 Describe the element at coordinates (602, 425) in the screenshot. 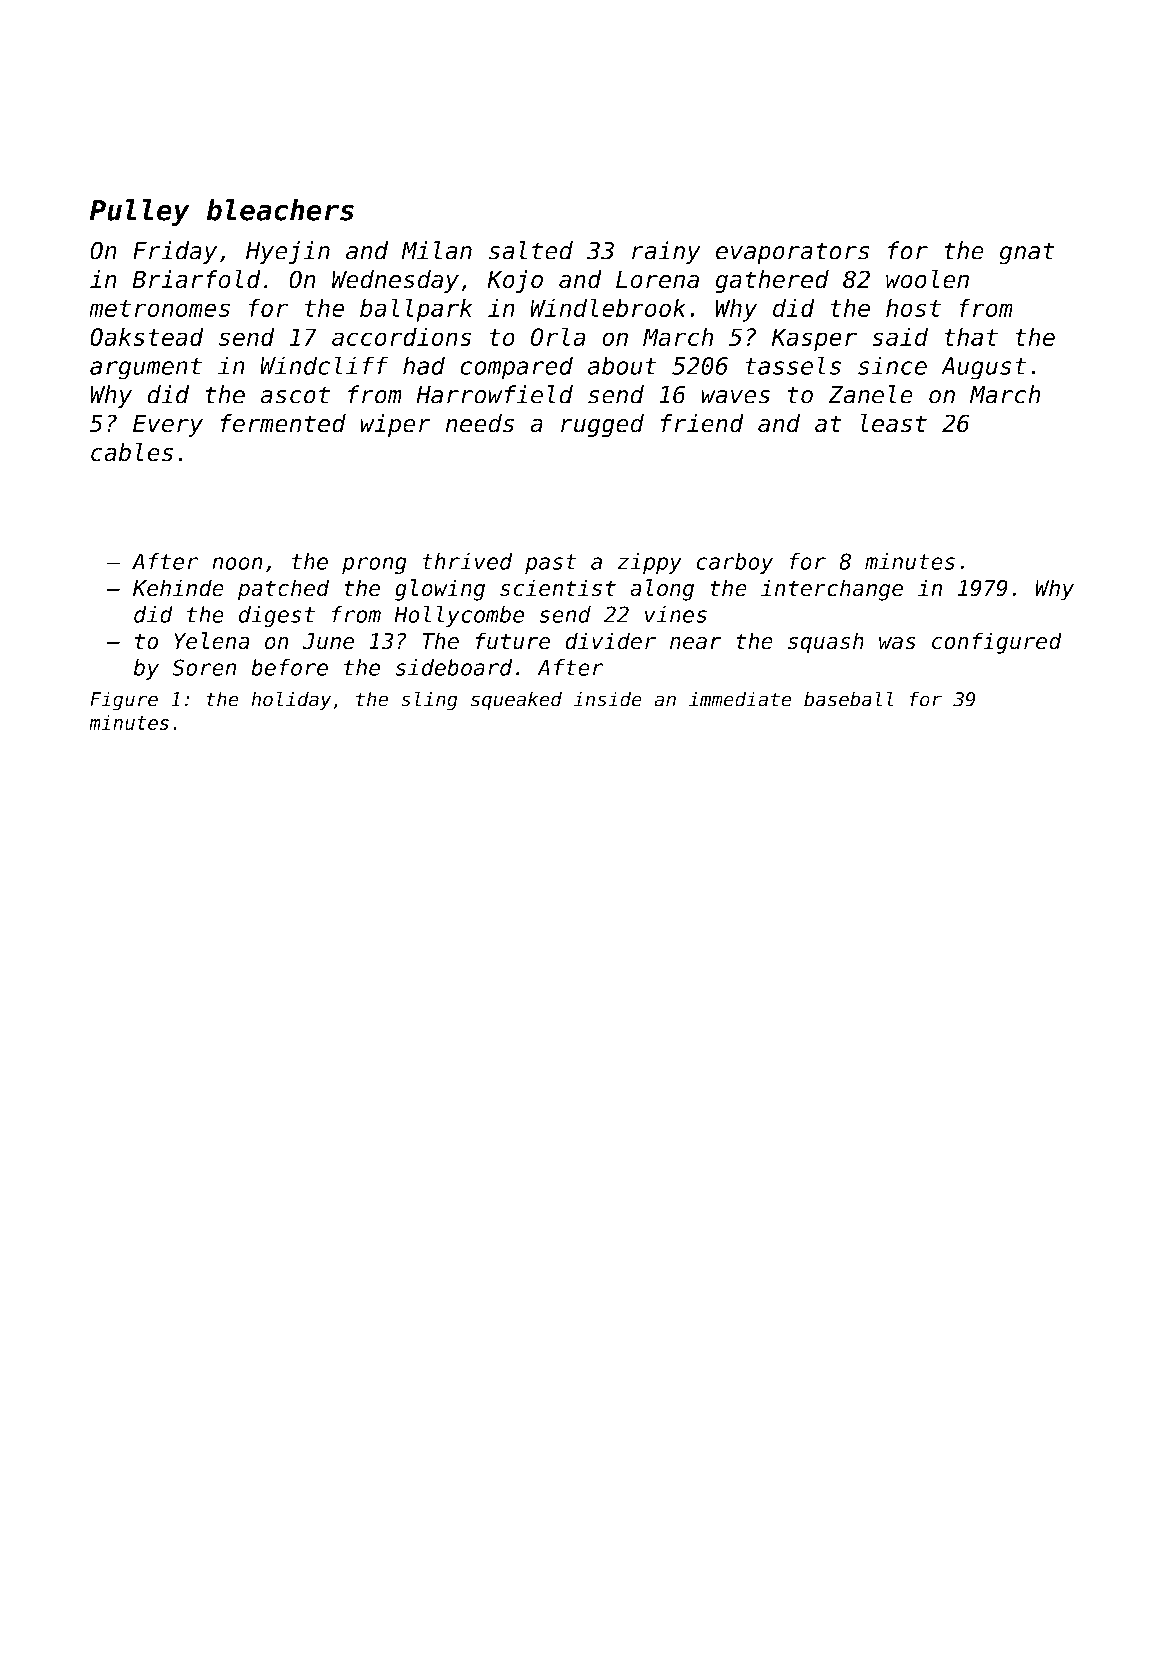

I see `rugged` at that location.
